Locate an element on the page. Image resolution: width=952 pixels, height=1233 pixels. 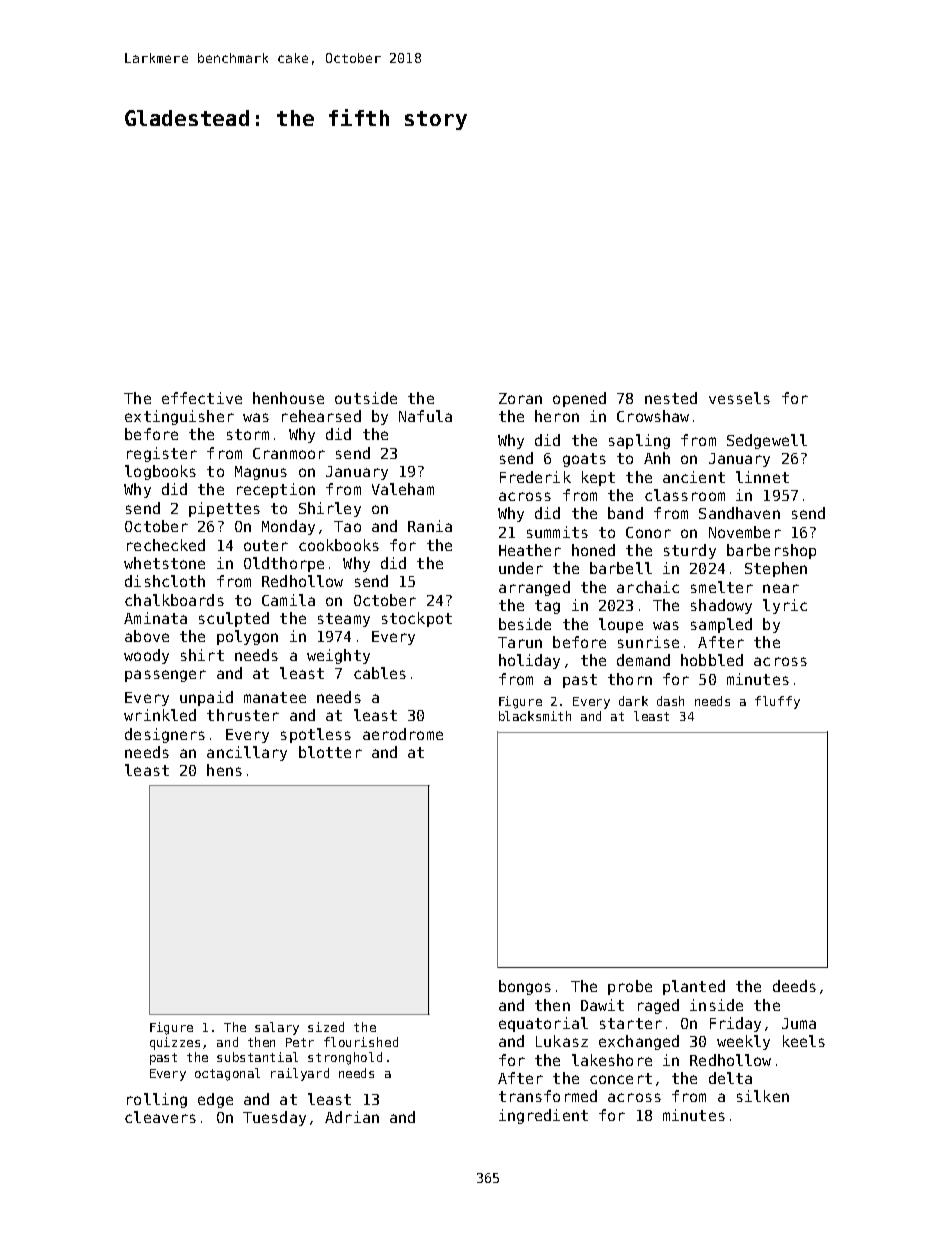
probe is located at coordinates (630, 987).
